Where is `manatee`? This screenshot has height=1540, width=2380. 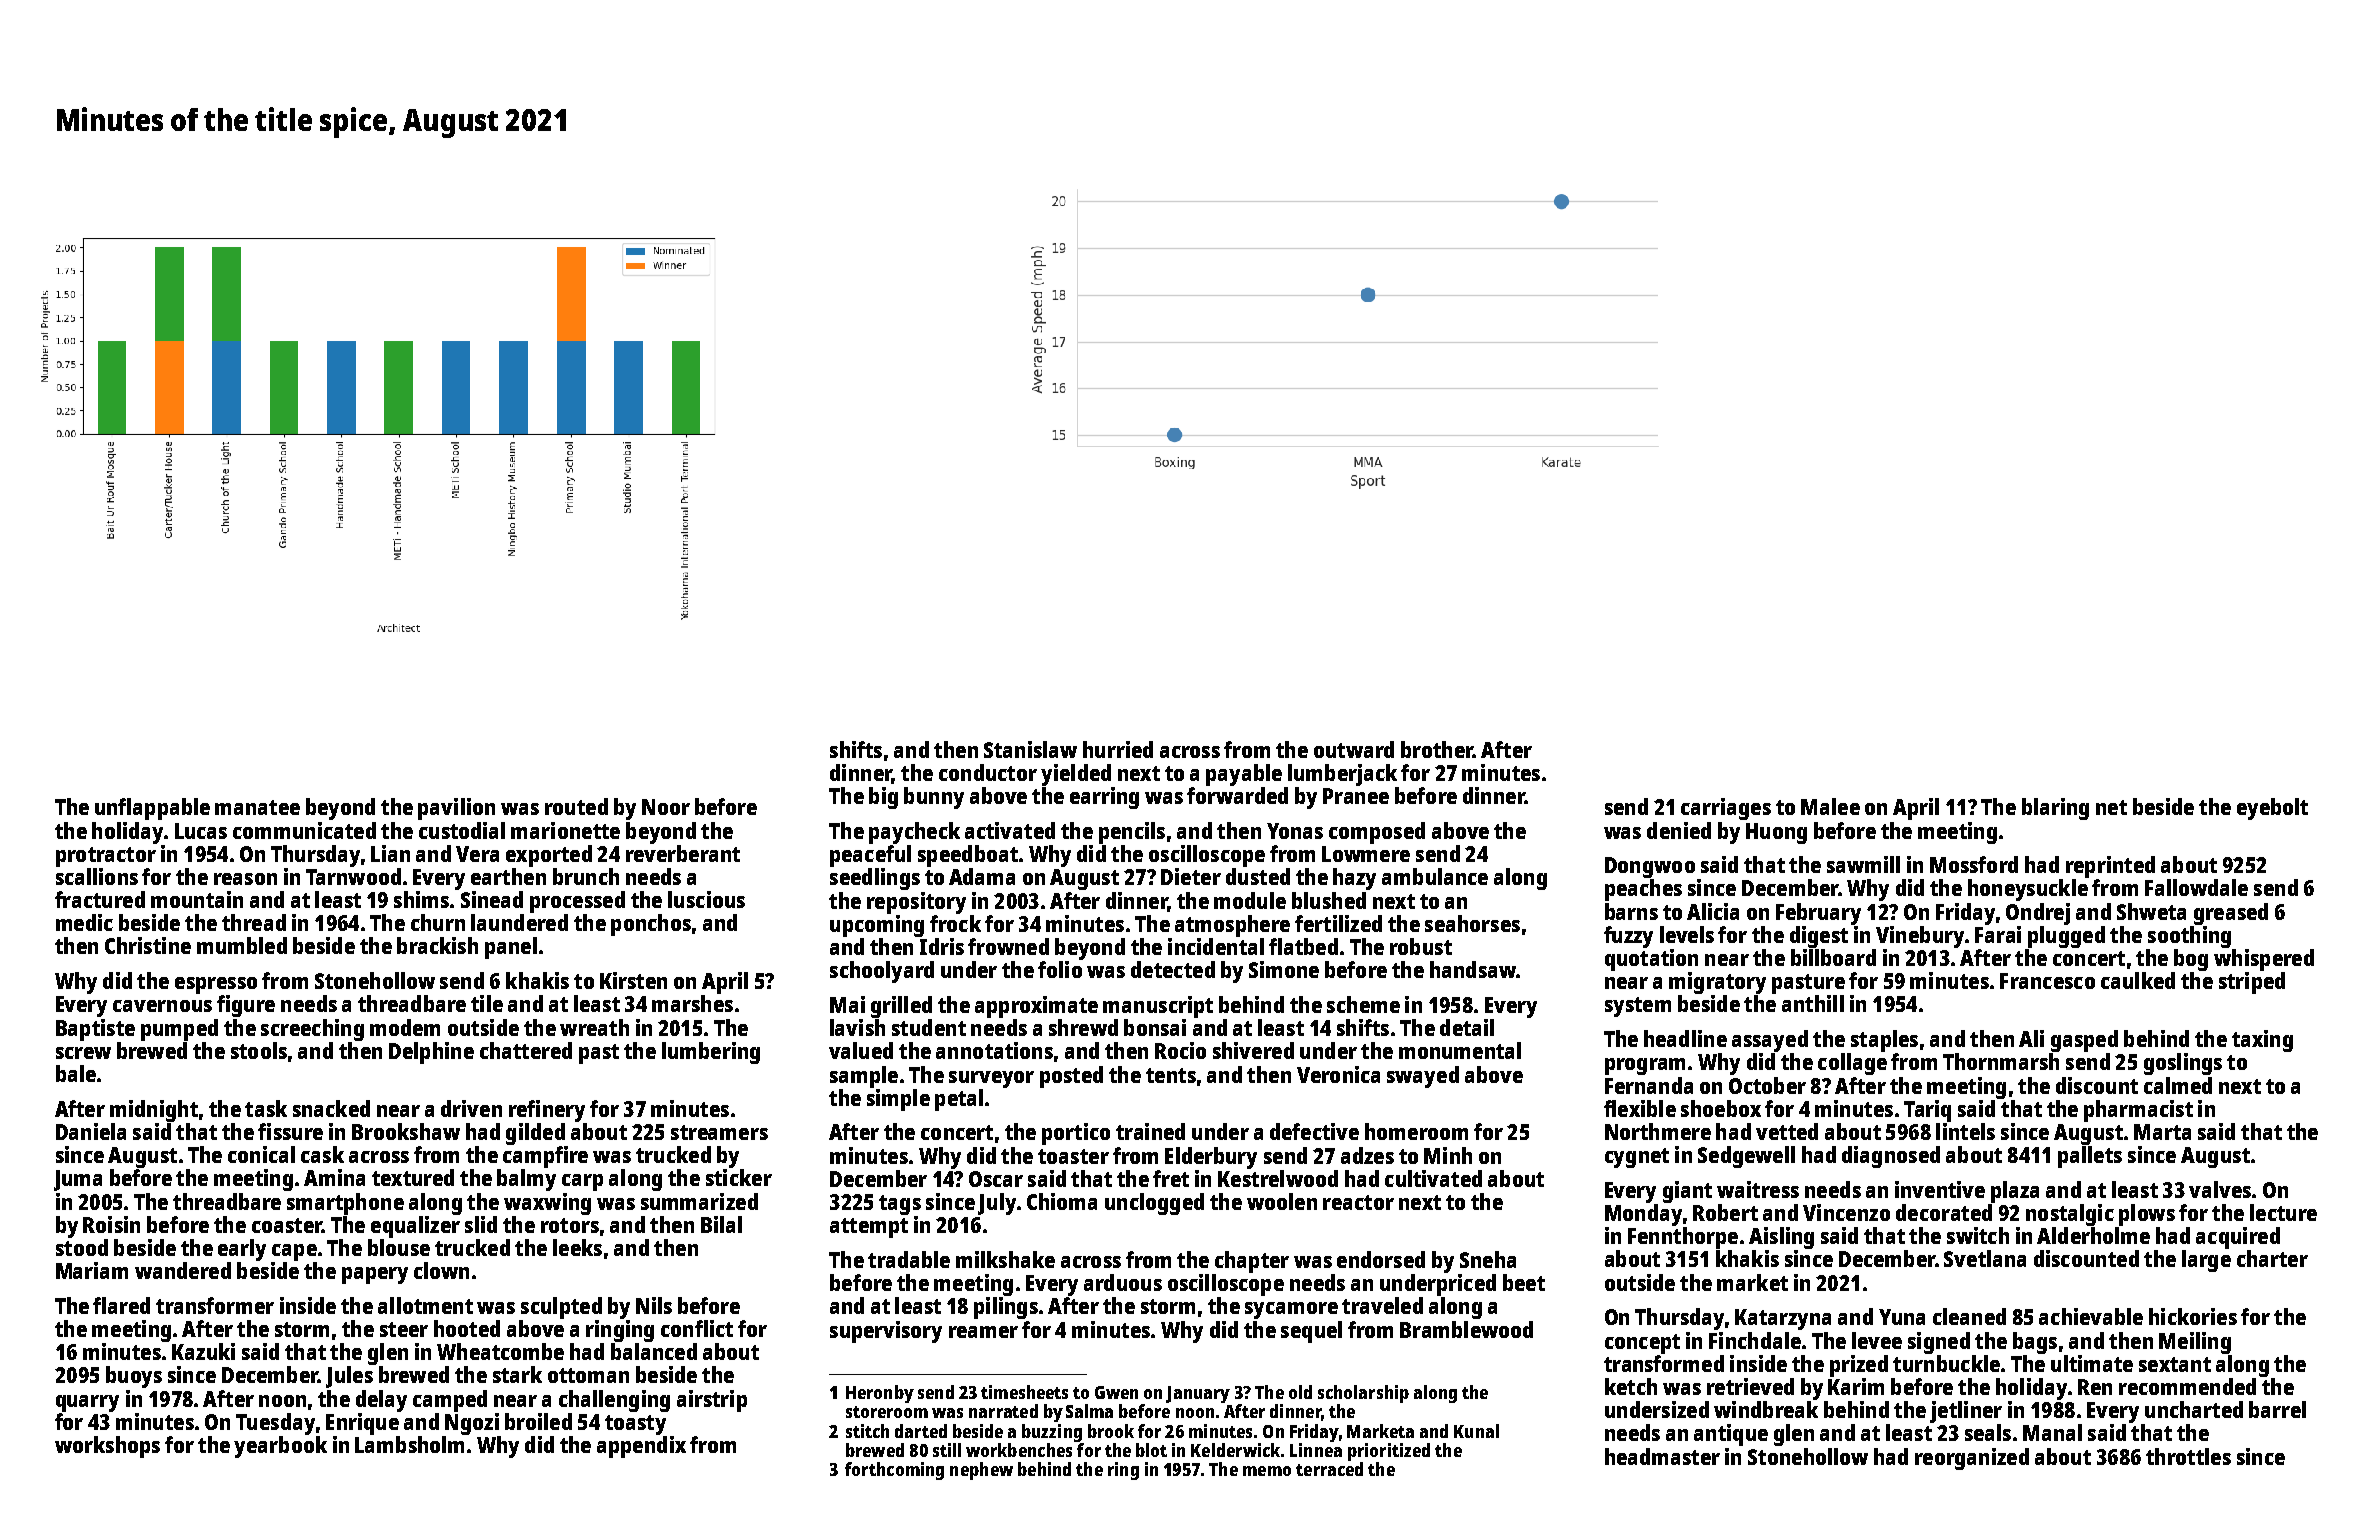
manatee is located at coordinates (257, 807).
